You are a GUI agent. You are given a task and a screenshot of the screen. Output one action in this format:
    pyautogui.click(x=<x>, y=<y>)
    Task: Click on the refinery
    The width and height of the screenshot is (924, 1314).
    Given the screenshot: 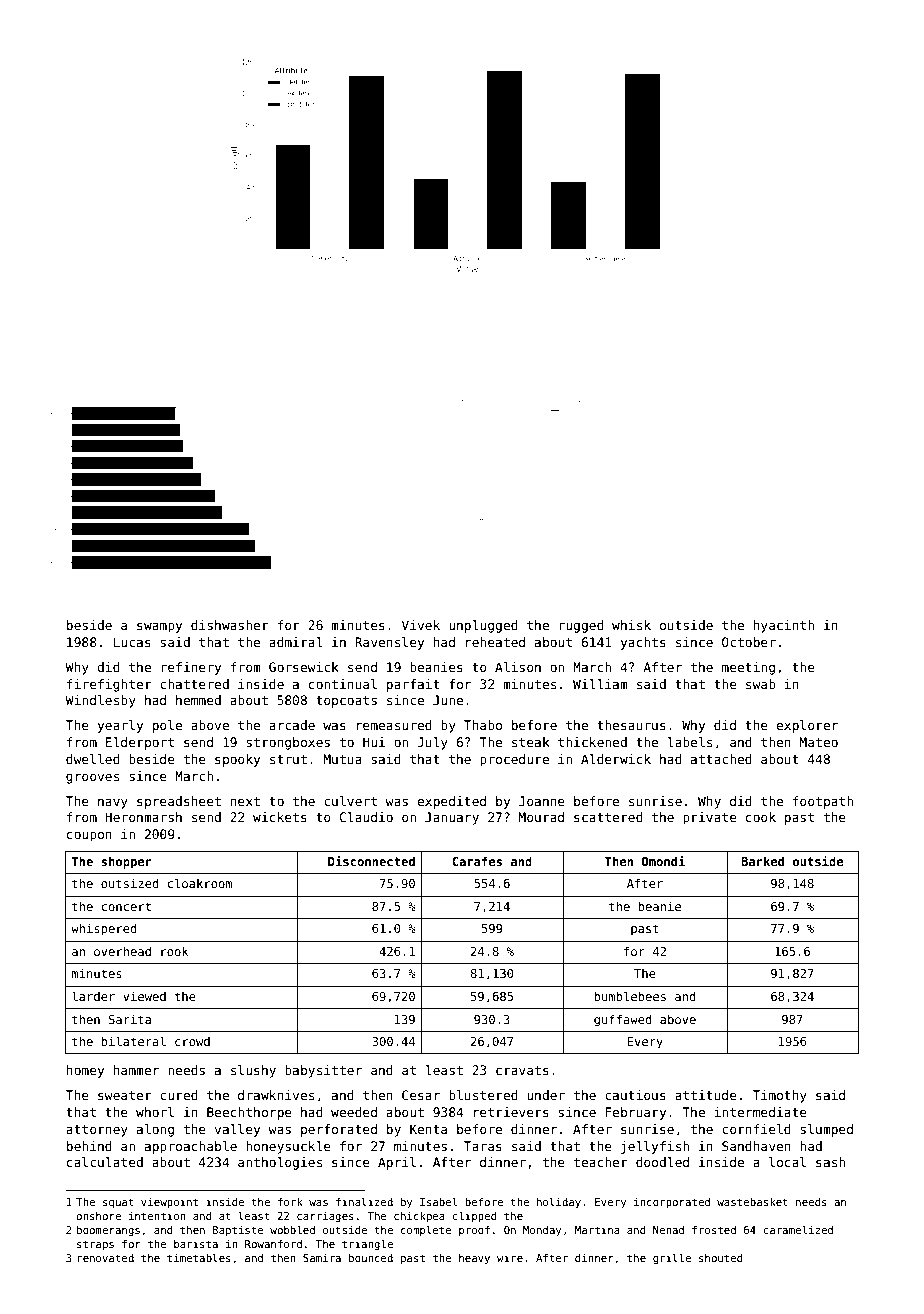 What is the action you would take?
    pyautogui.click(x=191, y=668)
